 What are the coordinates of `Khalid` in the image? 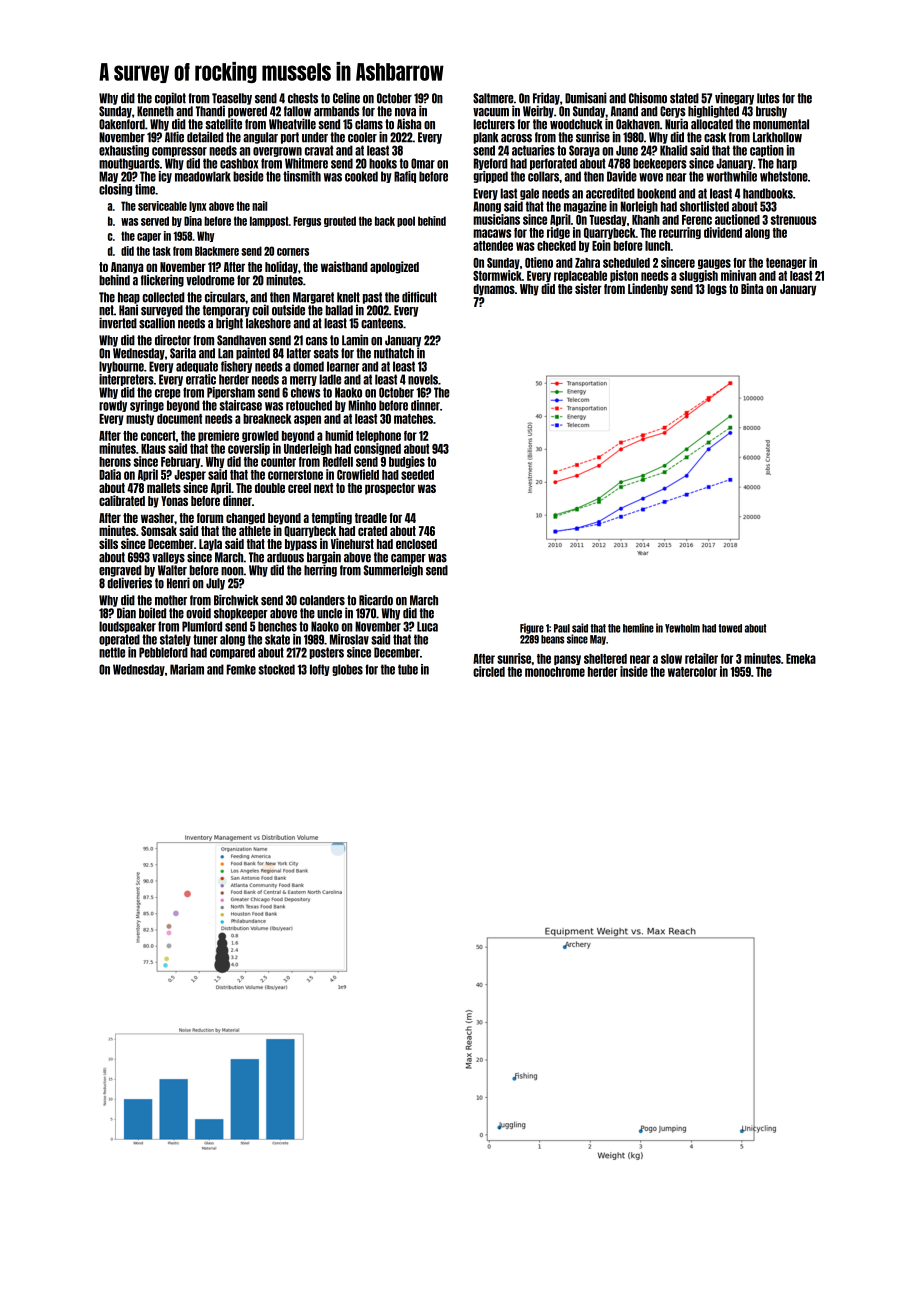 It's located at (673, 150).
